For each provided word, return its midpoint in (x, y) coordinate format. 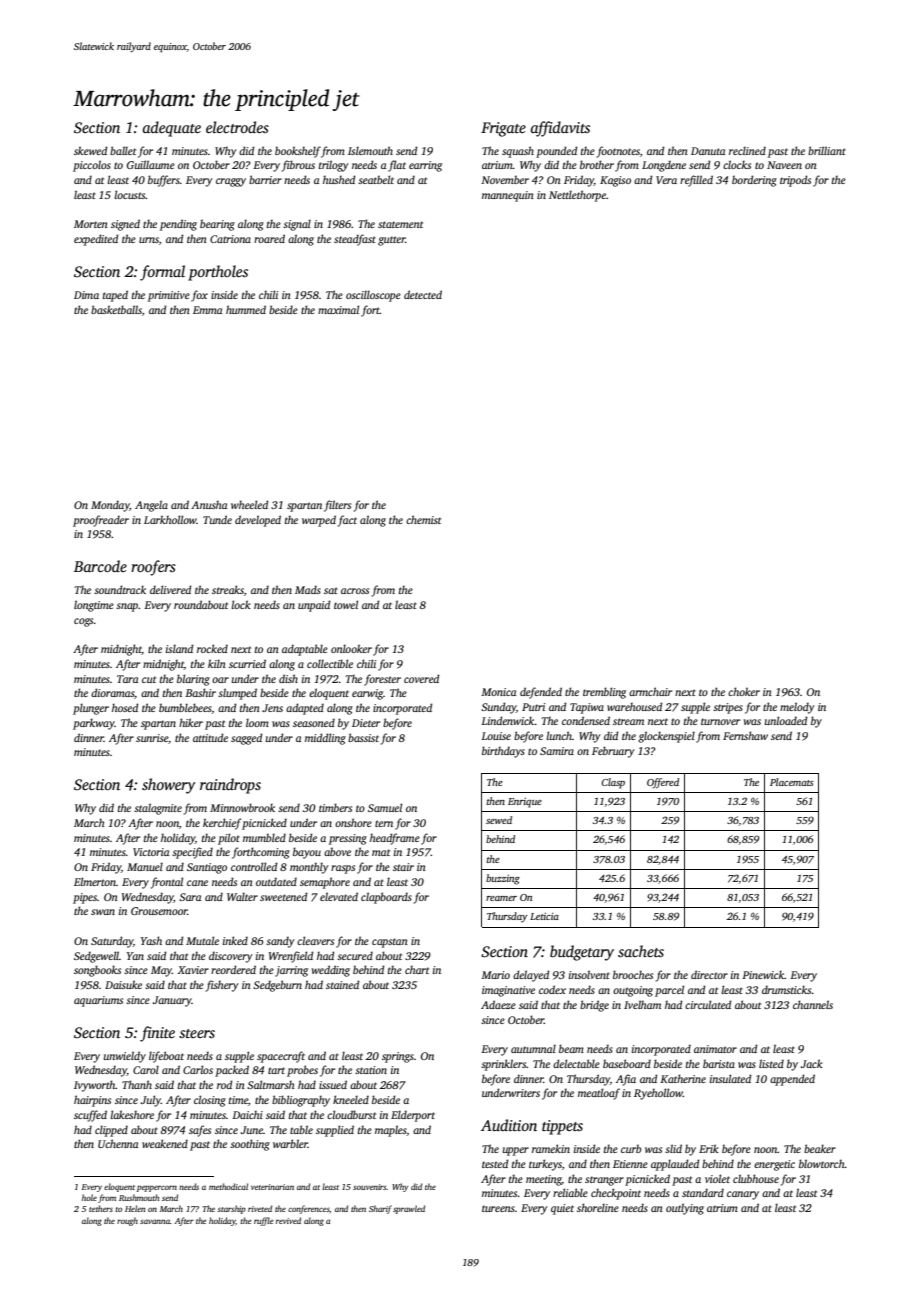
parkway (94, 724)
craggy (231, 182)
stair (403, 867)
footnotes (618, 152)
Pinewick (763, 974)
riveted (260, 1208)
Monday (110, 506)
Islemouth (370, 150)
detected (423, 294)
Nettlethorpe (577, 196)
